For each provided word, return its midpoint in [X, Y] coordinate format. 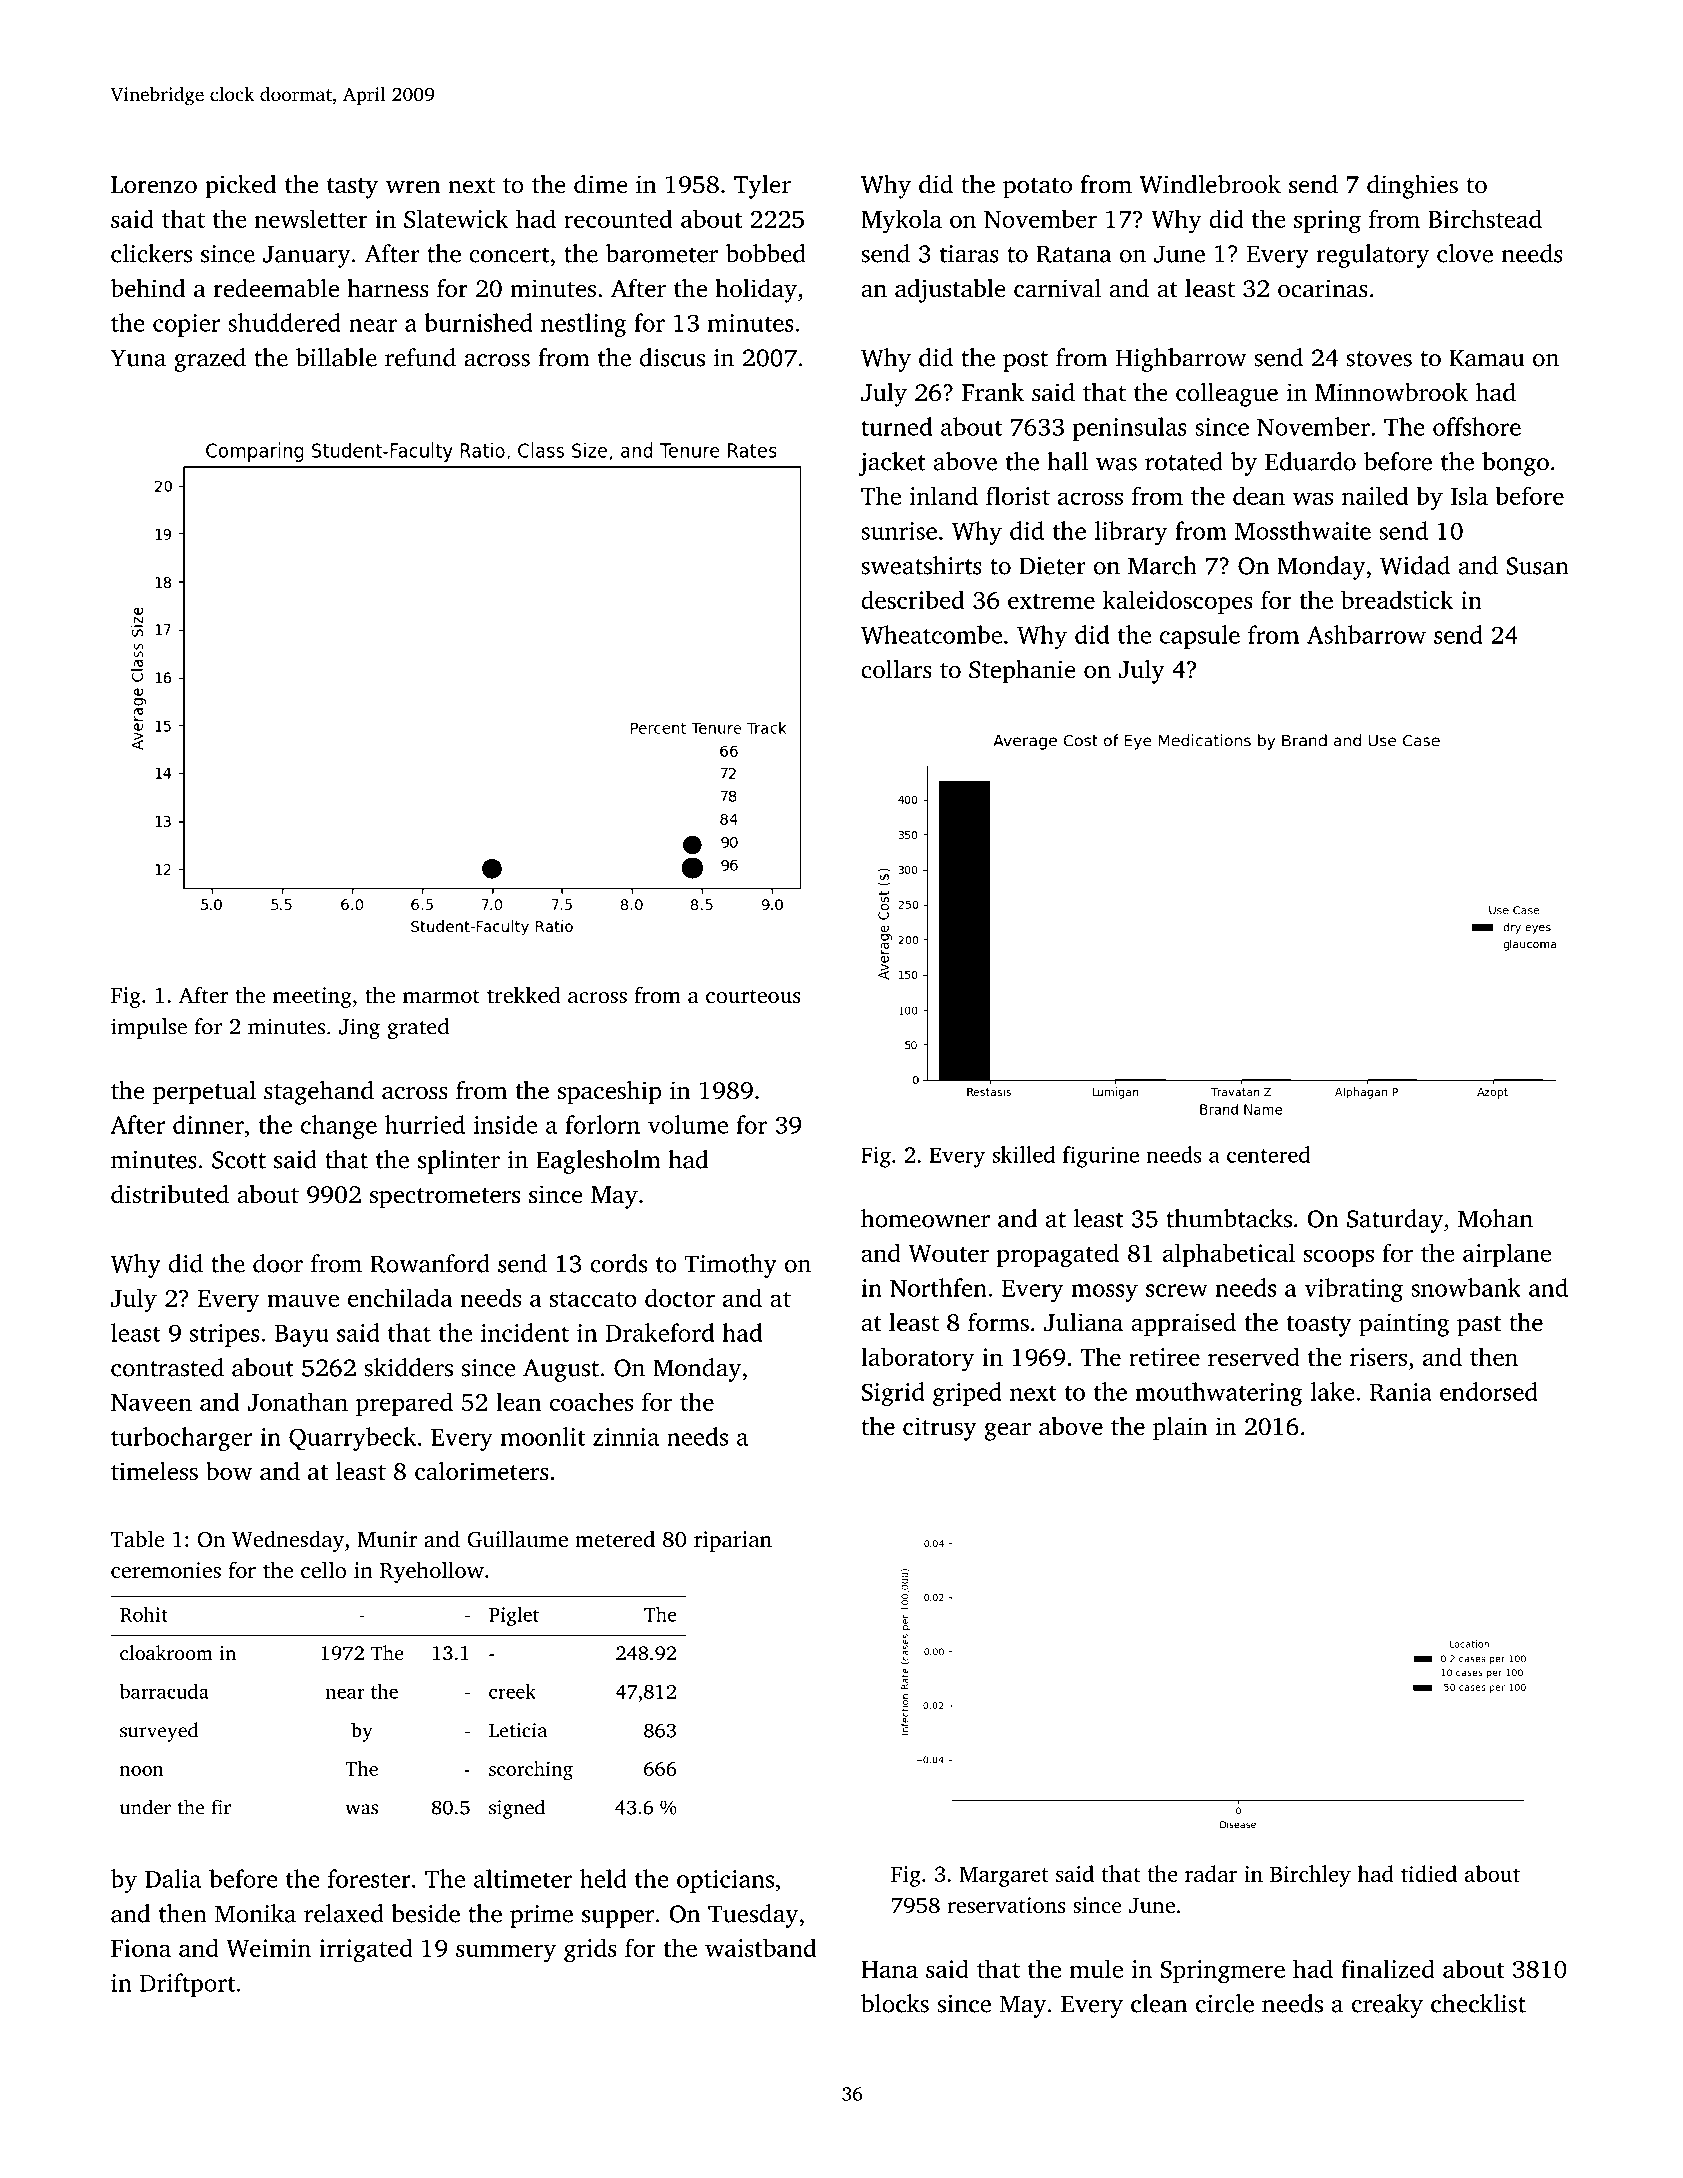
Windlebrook [1210, 184]
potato [1037, 188]
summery [506, 1953]
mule [1096, 1968]
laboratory [918, 1359]
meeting [312, 997]
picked [241, 187]
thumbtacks [1229, 1218]
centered [1268, 1154]
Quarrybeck [352, 1439]
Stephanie [1022, 672]
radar [1211, 1873]
